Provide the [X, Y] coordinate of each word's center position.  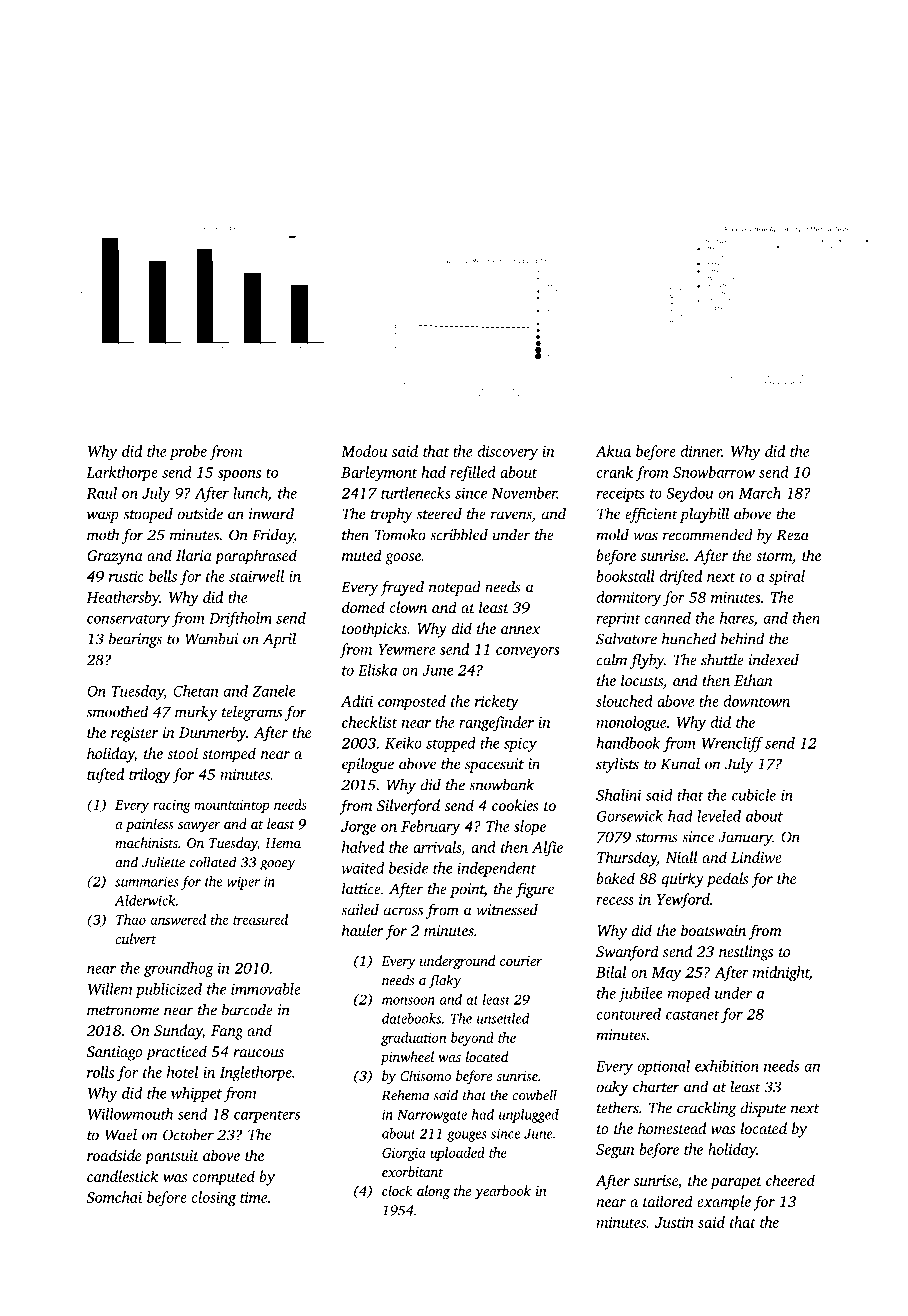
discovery [508, 453]
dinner [701, 451]
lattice [361, 889]
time [253, 1197]
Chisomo [425, 1075]
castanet [693, 1015]
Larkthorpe [122, 473]
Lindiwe [756, 857]
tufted [105, 776]
